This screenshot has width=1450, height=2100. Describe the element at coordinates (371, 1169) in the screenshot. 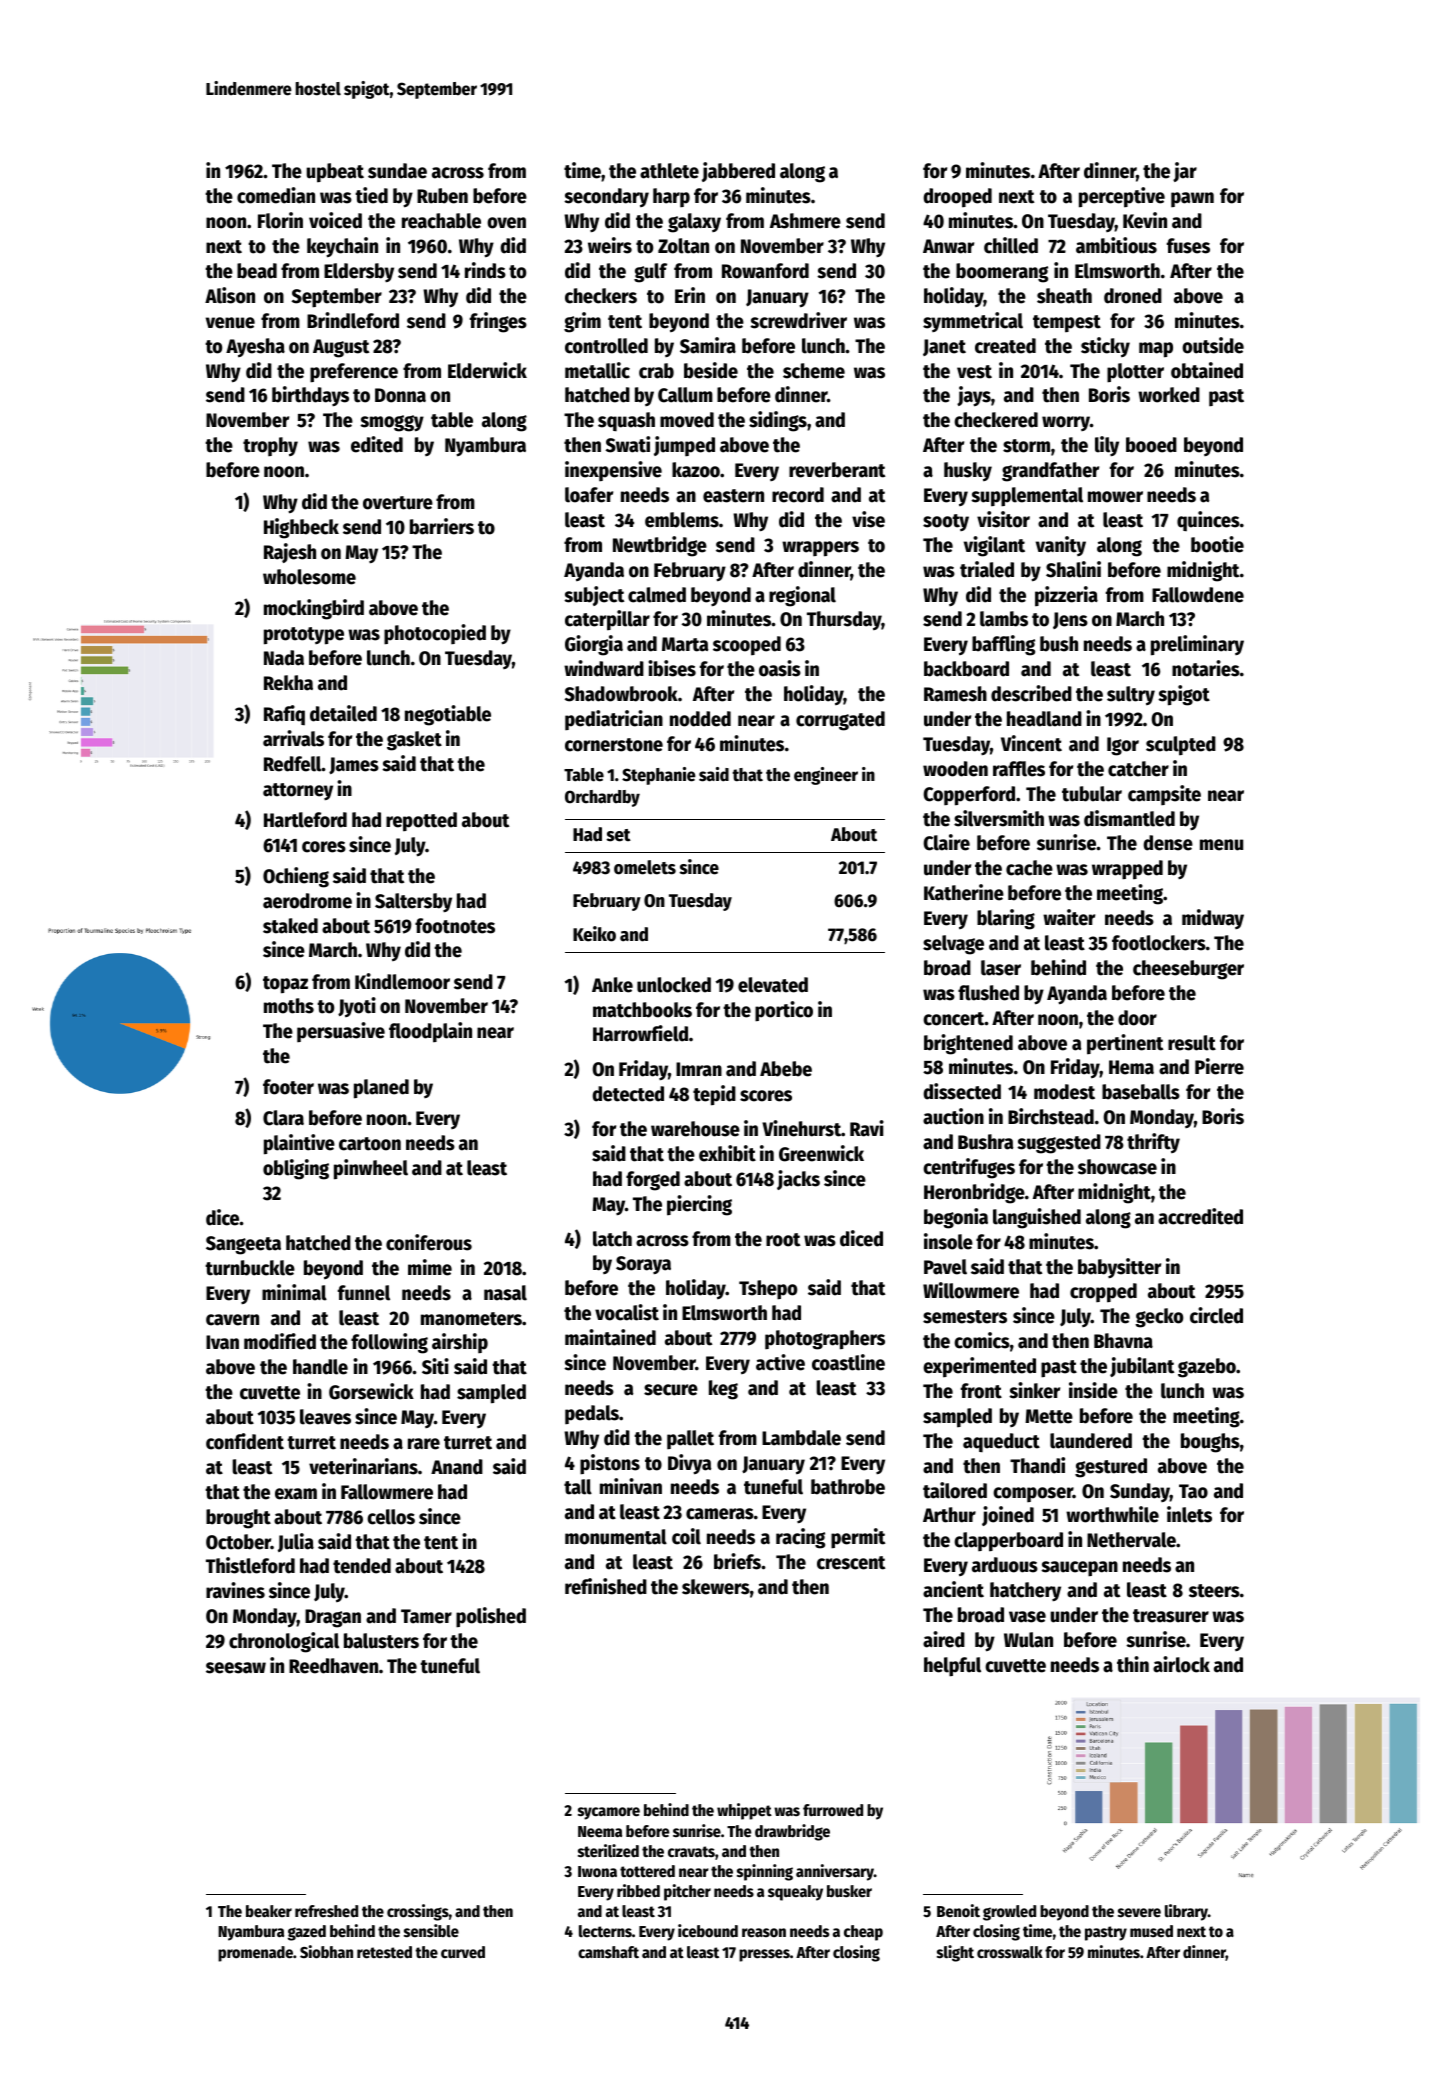

I see `pinwheel` at that location.
